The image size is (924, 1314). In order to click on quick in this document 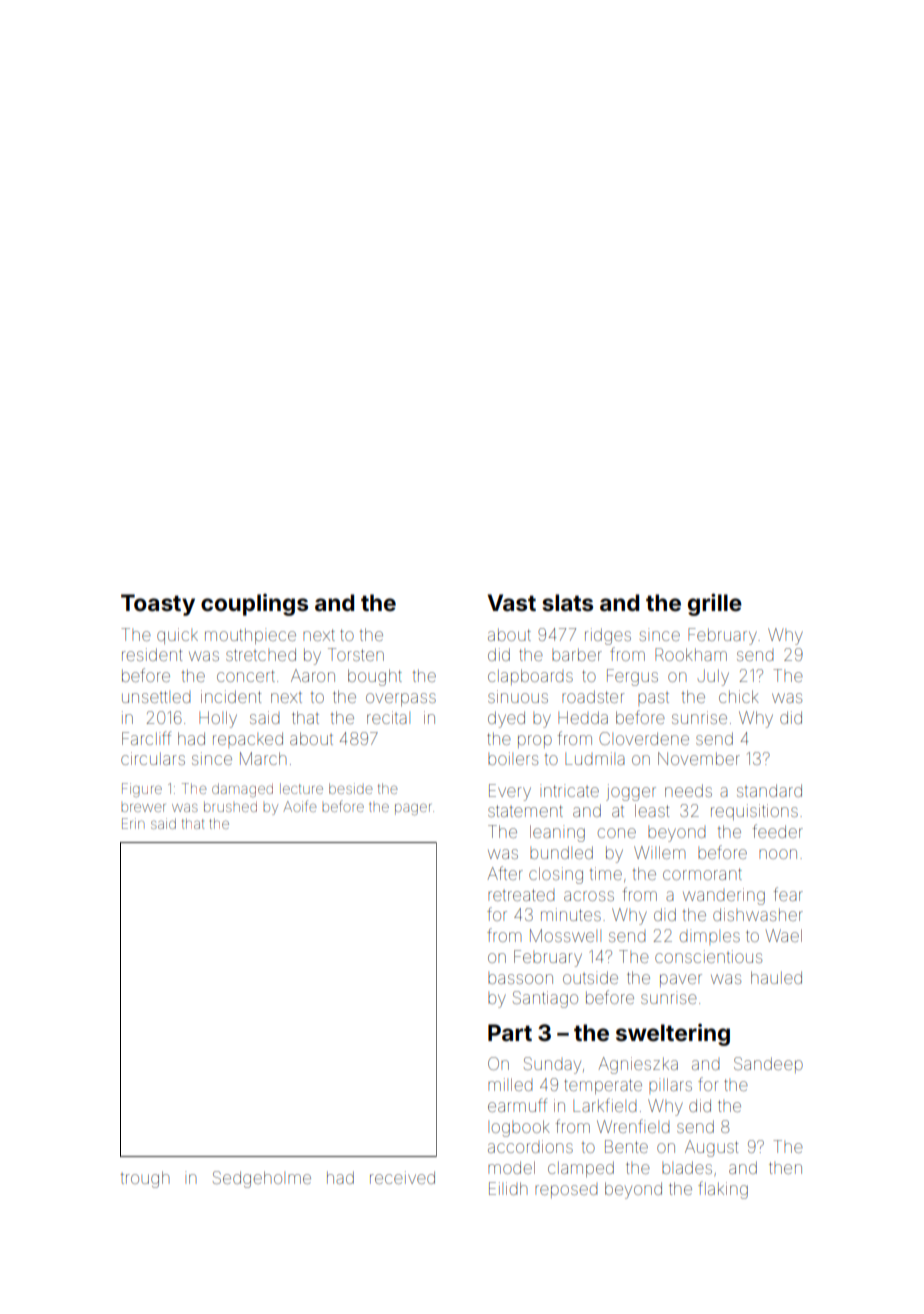, I will do `click(177, 636)`.
